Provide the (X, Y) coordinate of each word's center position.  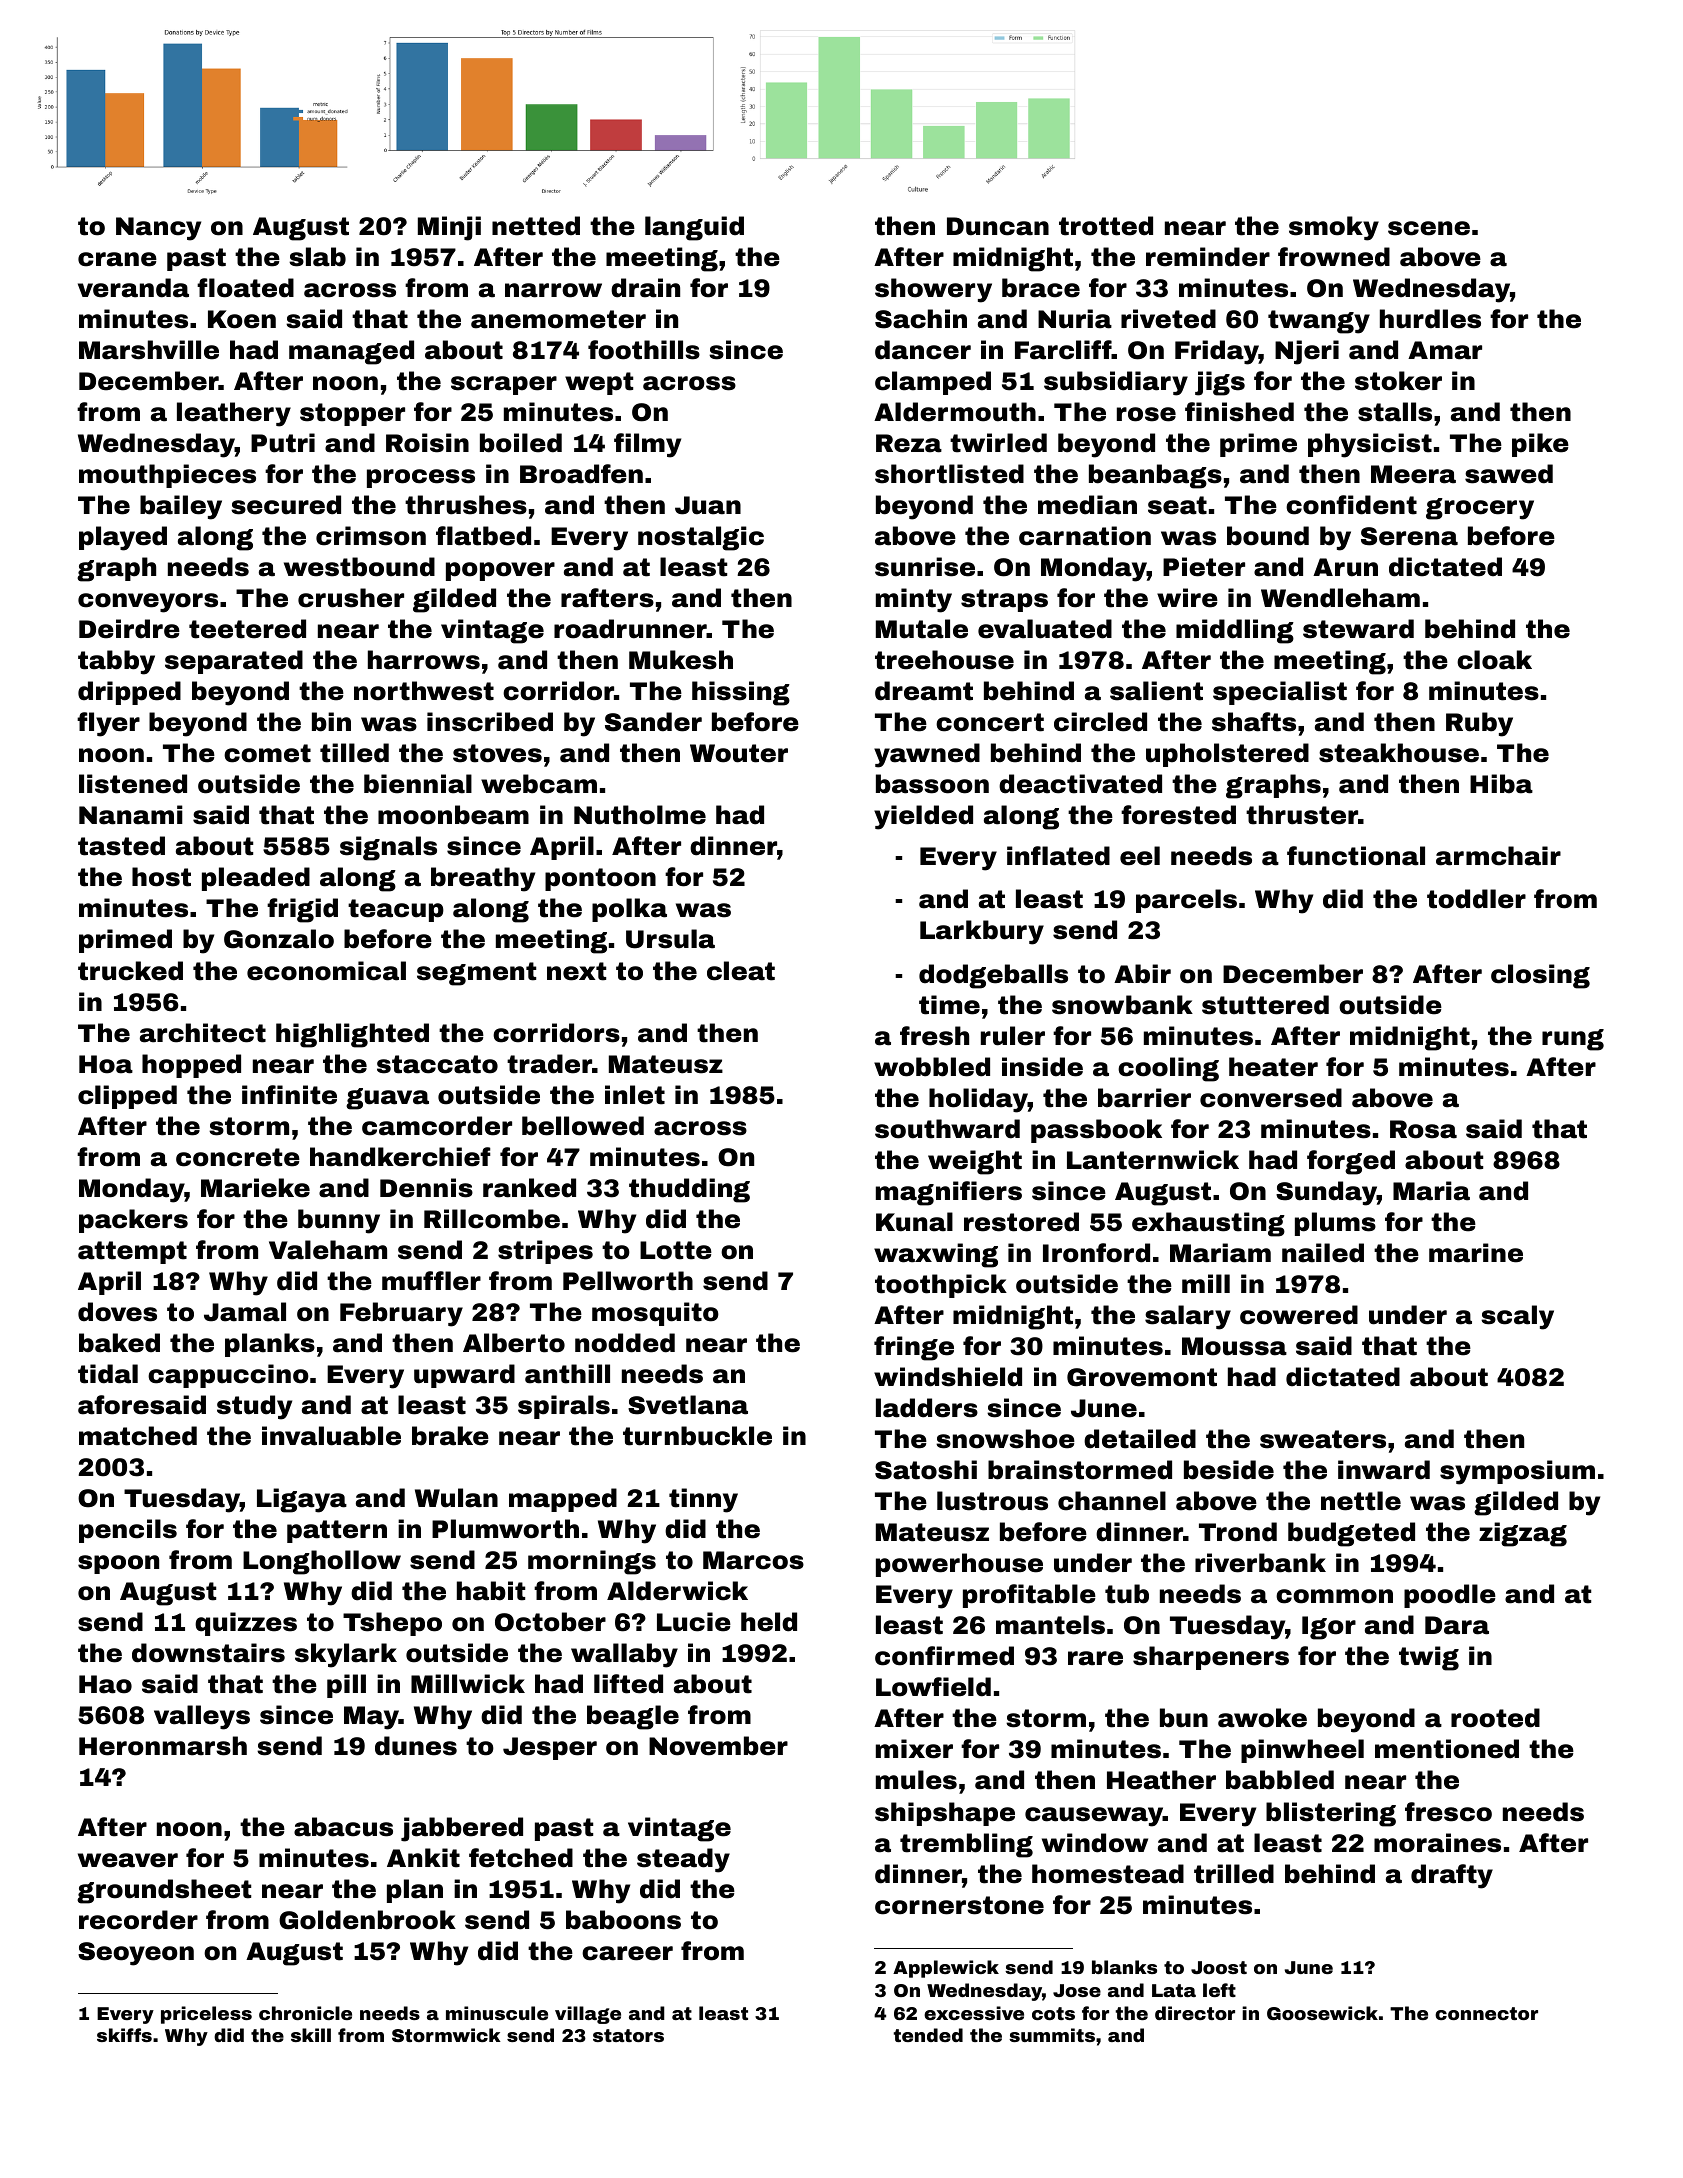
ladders (927, 1408)
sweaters (1323, 1439)
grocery (1480, 509)
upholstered (1227, 755)
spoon (118, 1564)
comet (267, 753)
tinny (703, 1500)
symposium (1517, 1472)
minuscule (497, 2013)
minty (914, 600)
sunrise (925, 567)
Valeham (328, 1250)
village (588, 2015)
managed (351, 352)
